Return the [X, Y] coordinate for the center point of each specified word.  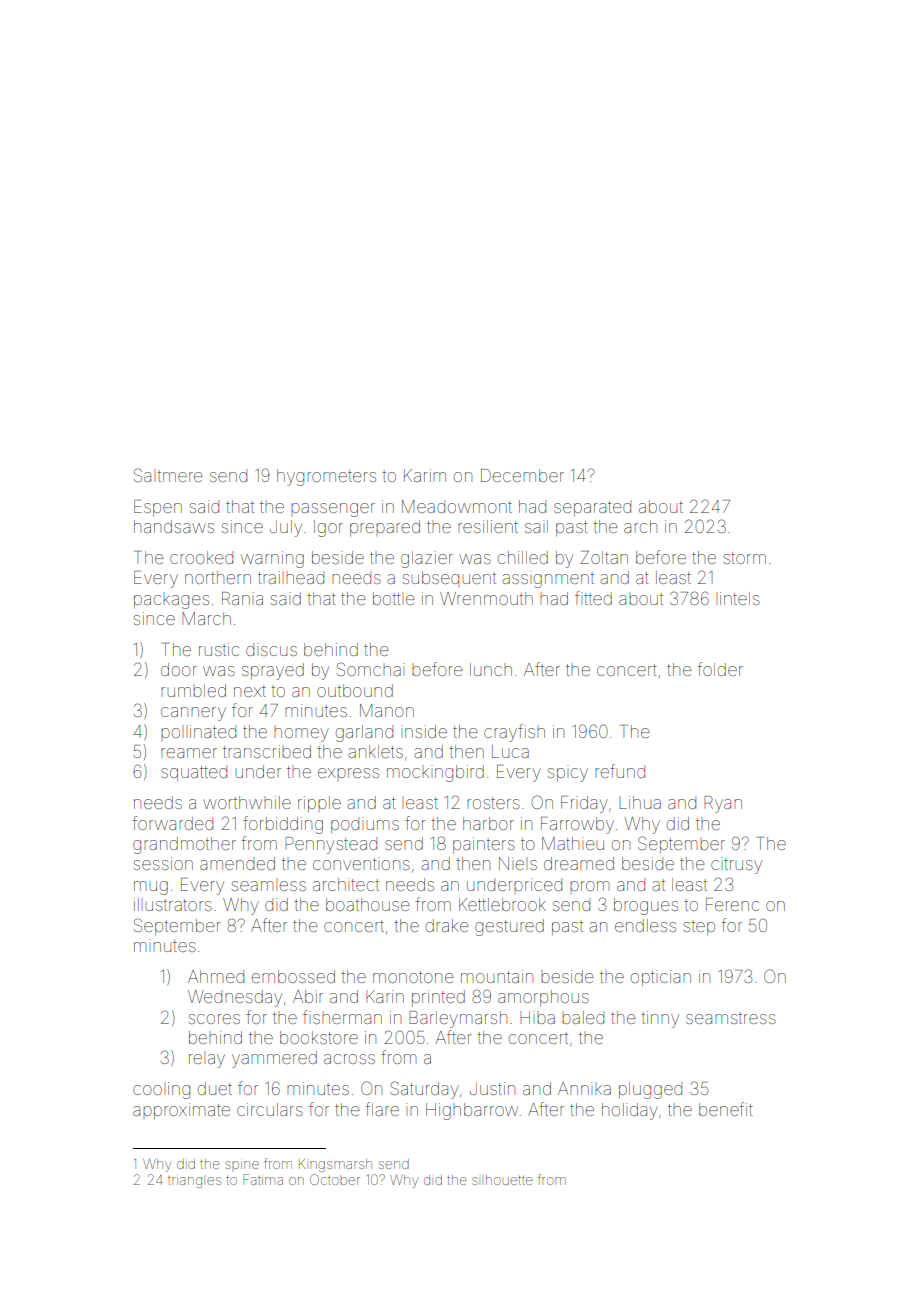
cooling [161, 1090]
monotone [413, 977]
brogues [646, 906]
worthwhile [247, 802]
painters [484, 845]
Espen [158, 508]
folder [720, 669]
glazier [427, 559]
